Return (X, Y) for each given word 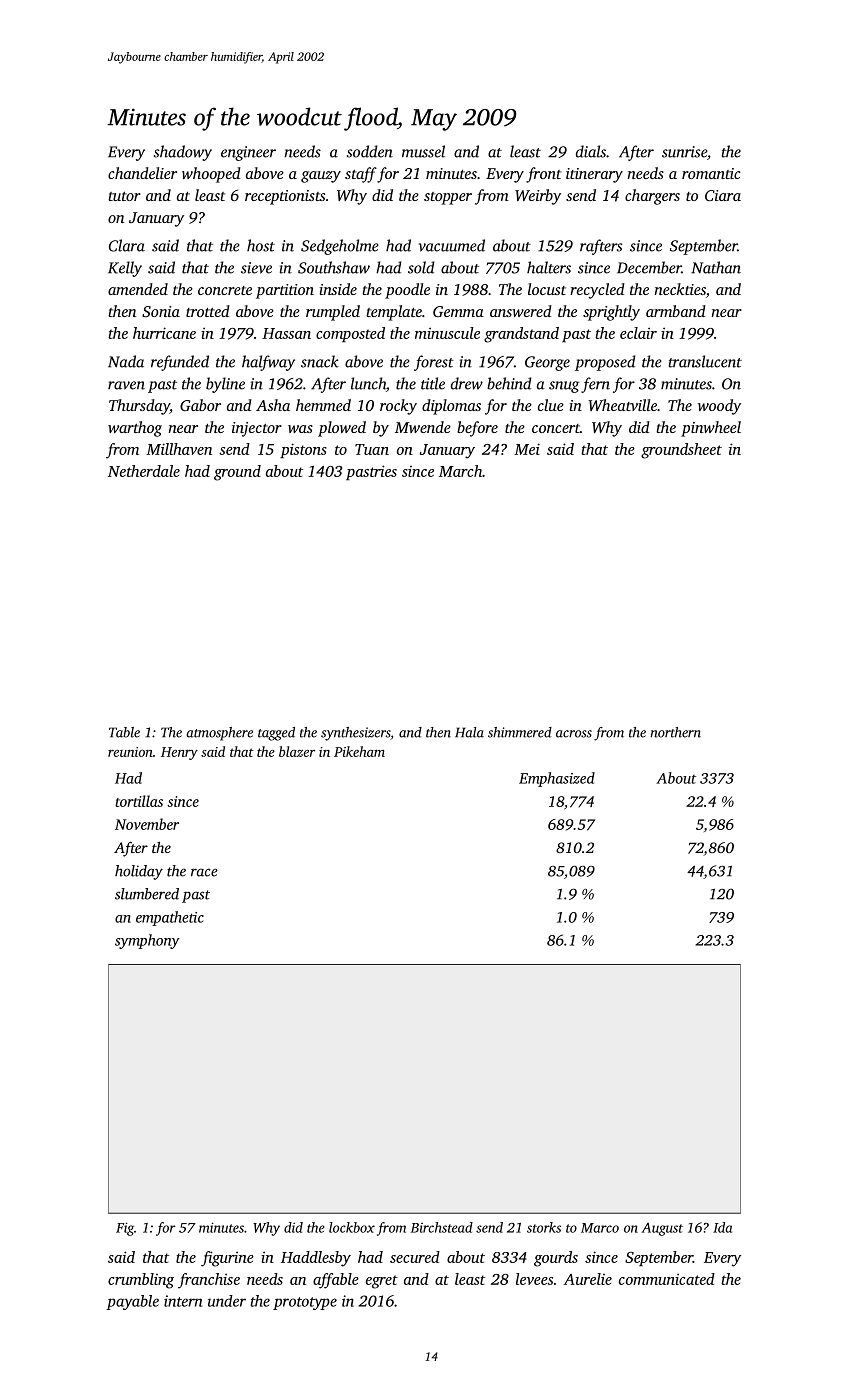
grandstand (521, 335)
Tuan (372, 449)
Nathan (716, 267)
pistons (303, 450)
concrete (225, 290)
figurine (227, 1259)
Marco (600, 1228)
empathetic (170, 918)
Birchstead (442, 1227)
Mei (527, 449)
